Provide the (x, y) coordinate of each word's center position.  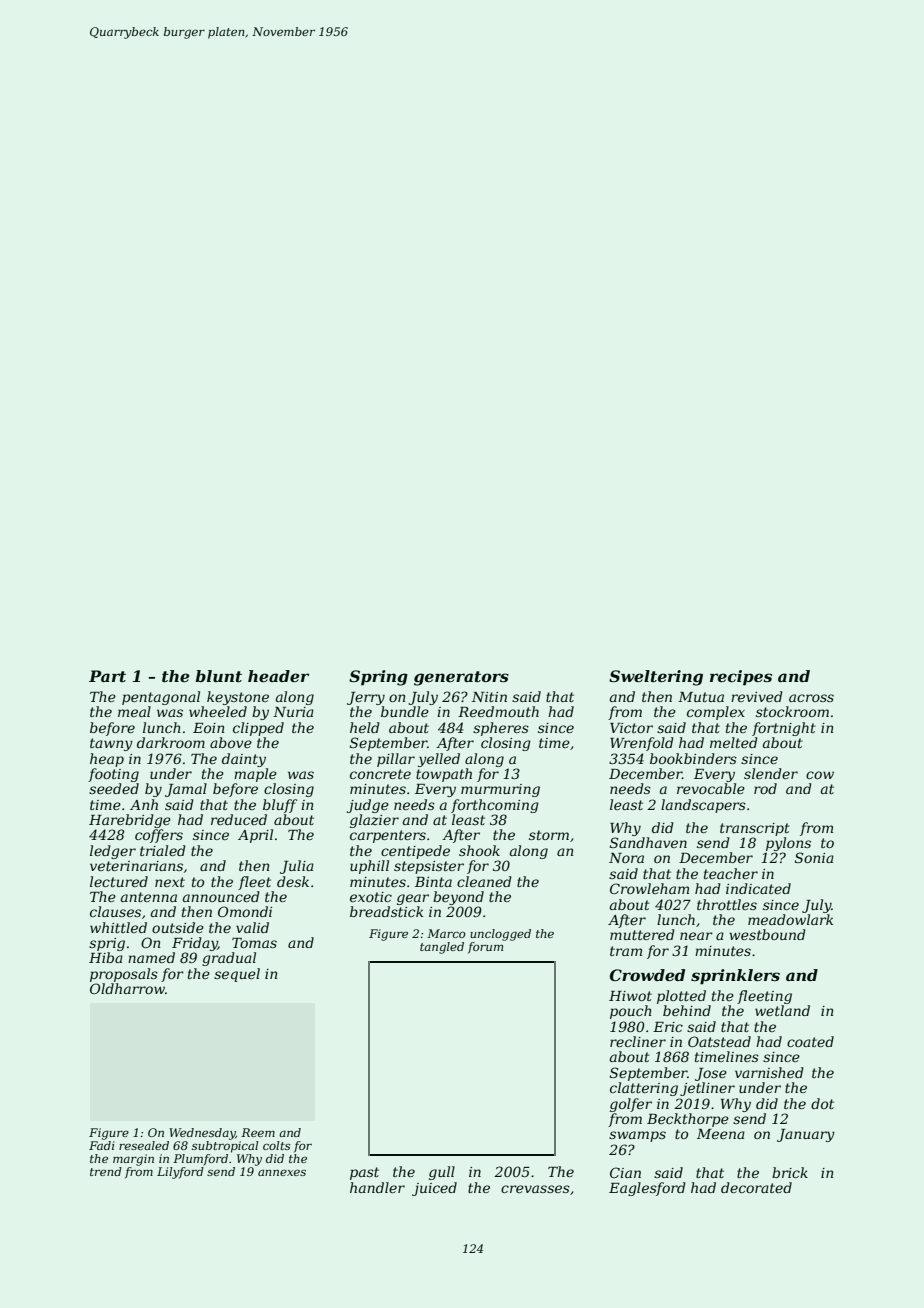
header (278, 676)
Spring (378, 678)
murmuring (500, 790)
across (811, 698)
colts (277, 1145)
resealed (144, 1145)
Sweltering (656, 678)
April (255, 836)
